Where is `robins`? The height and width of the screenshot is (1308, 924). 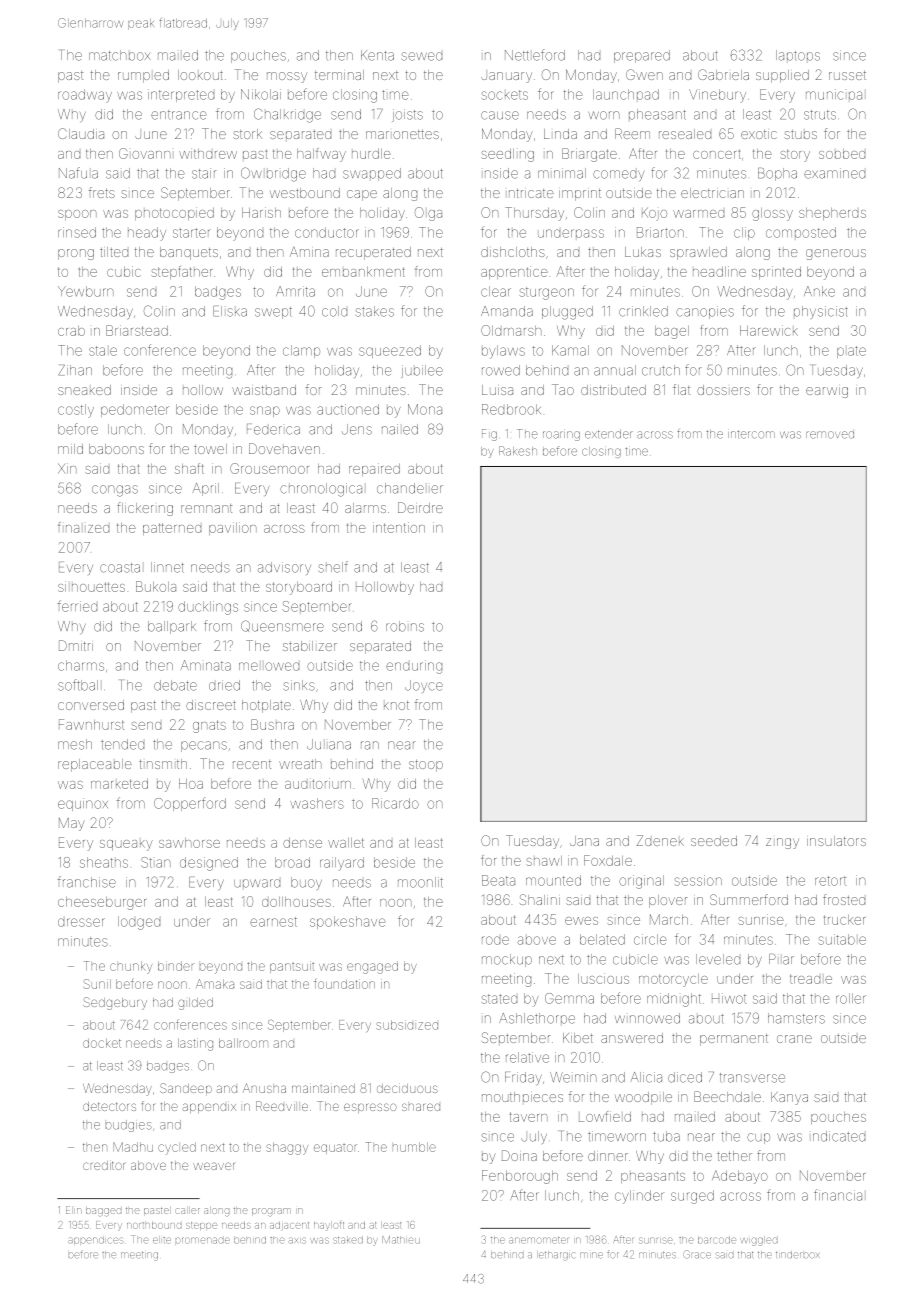 robins is located at coordinates (405, 626).
